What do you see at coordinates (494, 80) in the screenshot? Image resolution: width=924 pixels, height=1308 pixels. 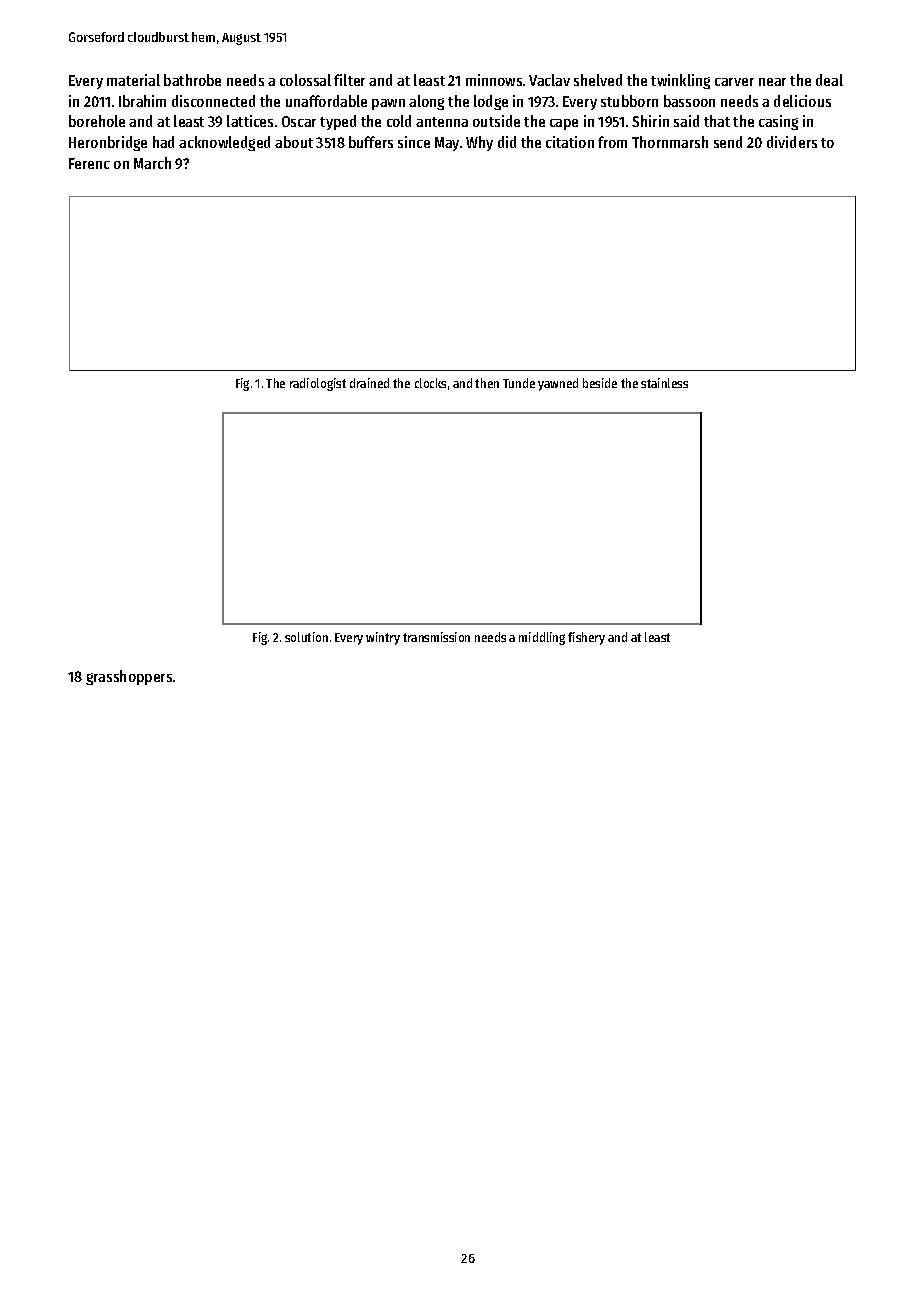 I see `minnows` at bounding box center [494, 80].
